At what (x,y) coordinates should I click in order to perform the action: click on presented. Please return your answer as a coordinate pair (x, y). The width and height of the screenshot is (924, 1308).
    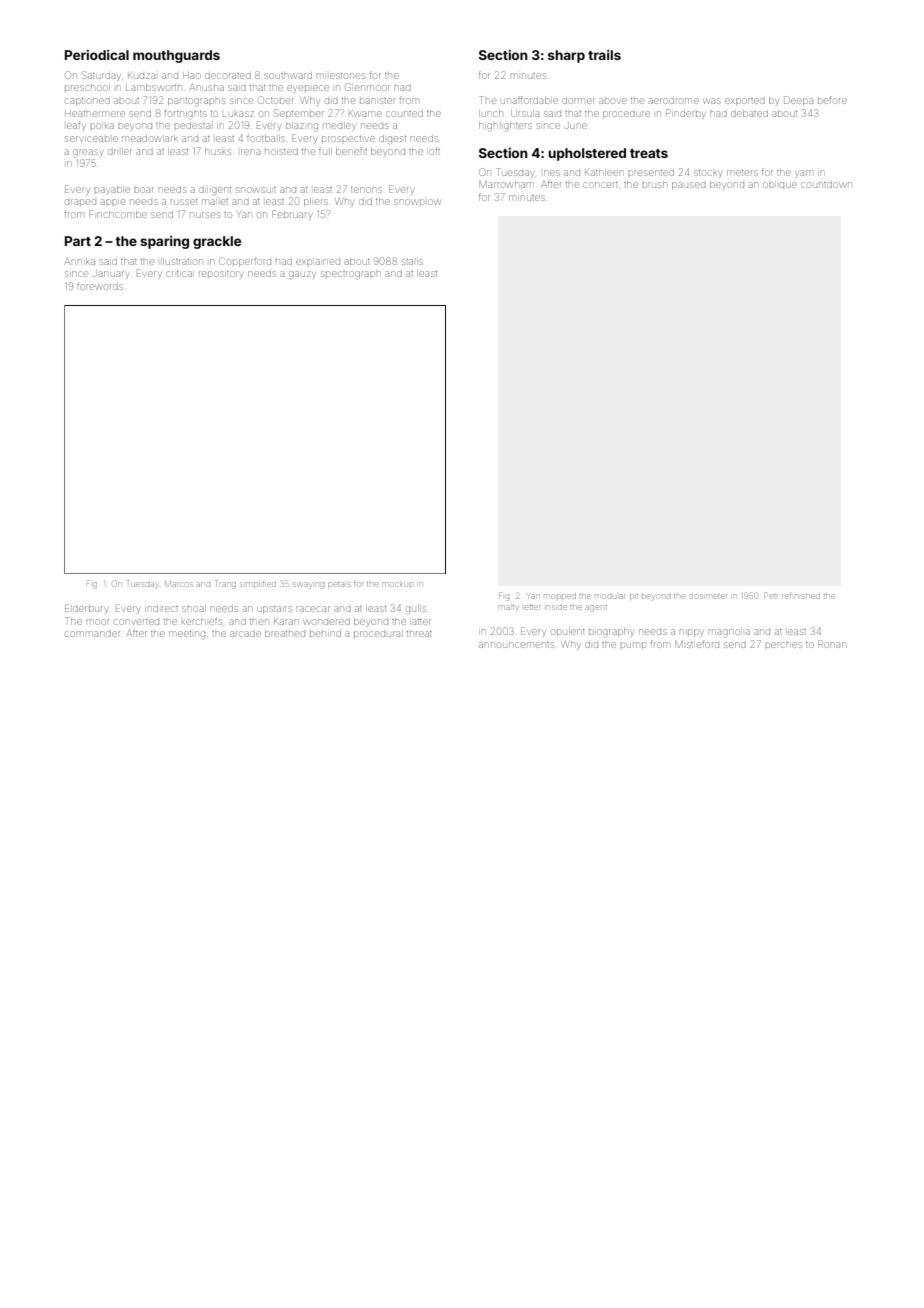
    Looking at the image, I should click on (651, 173).
